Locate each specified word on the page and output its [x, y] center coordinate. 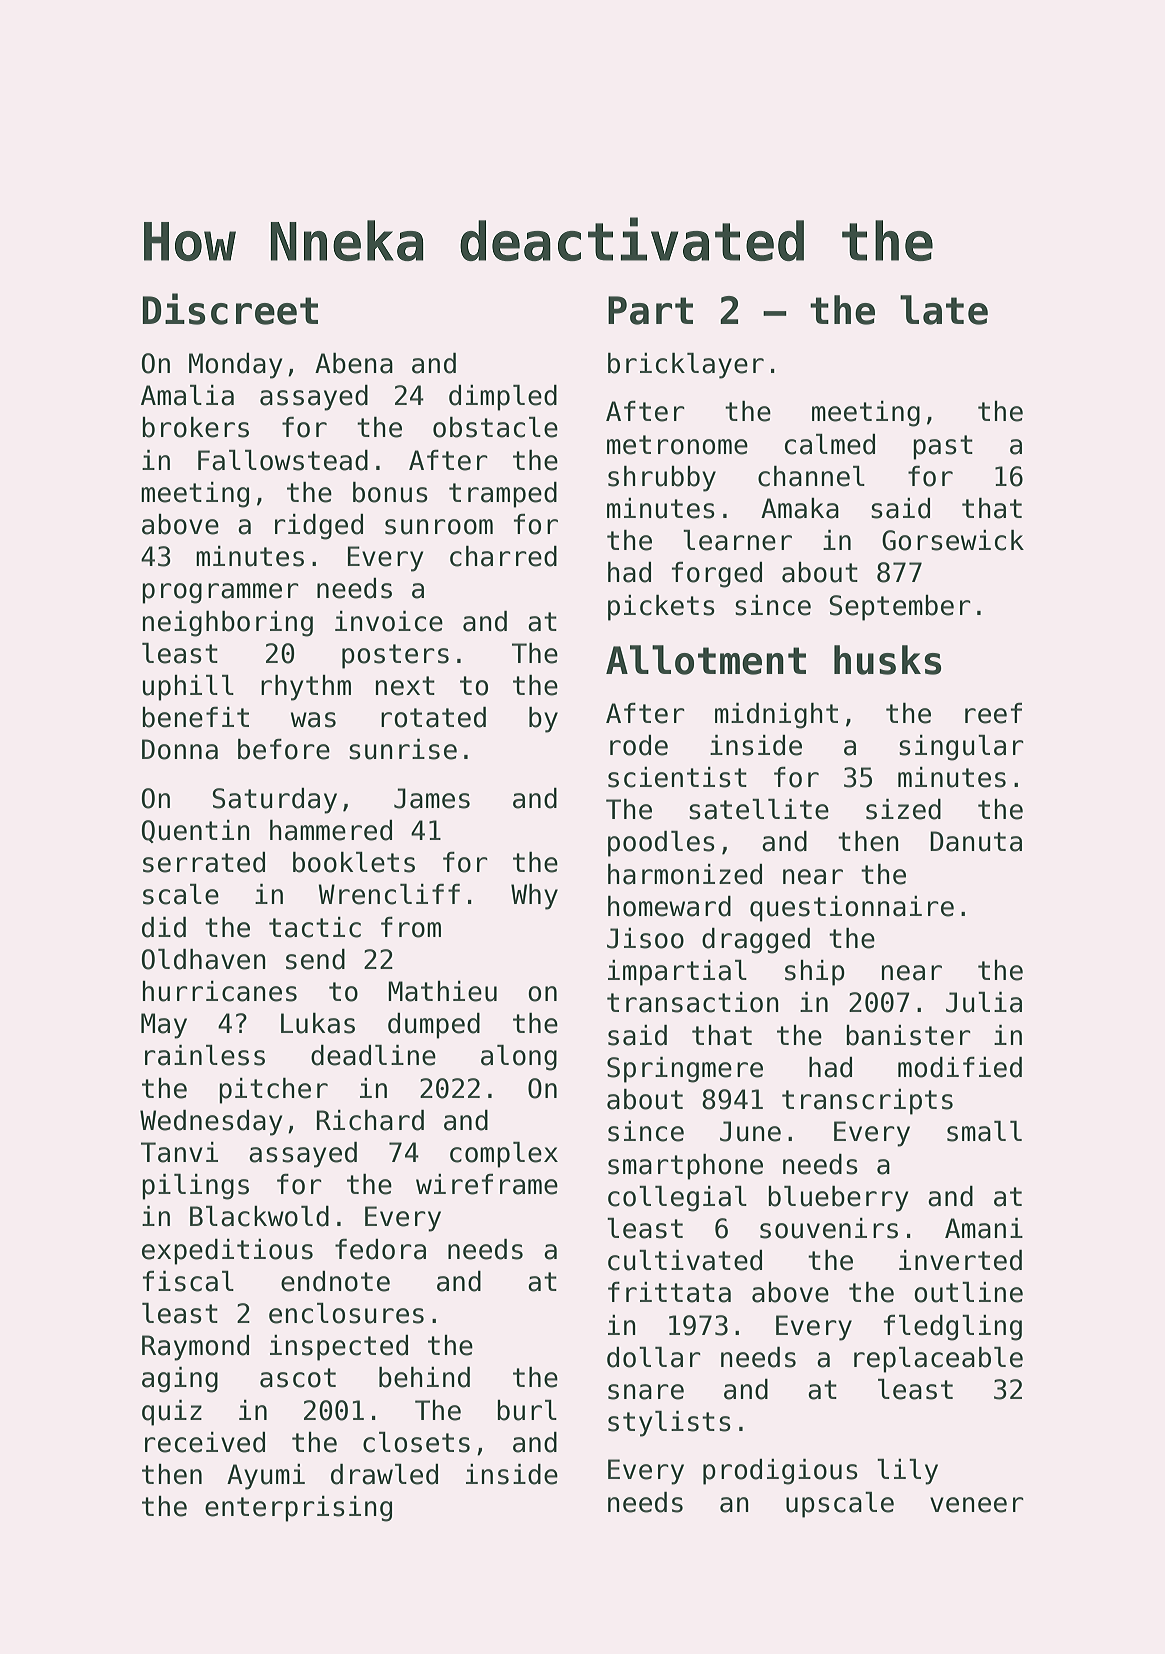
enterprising [298, 1509]
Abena [354, 363]
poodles [661, 844]
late [944, 310]
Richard [370, 1120]
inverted [960, 1260]
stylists [669, 1424]
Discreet [230, 309]
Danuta [976, 841]
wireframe [487, 1184]
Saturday [274, 801]
